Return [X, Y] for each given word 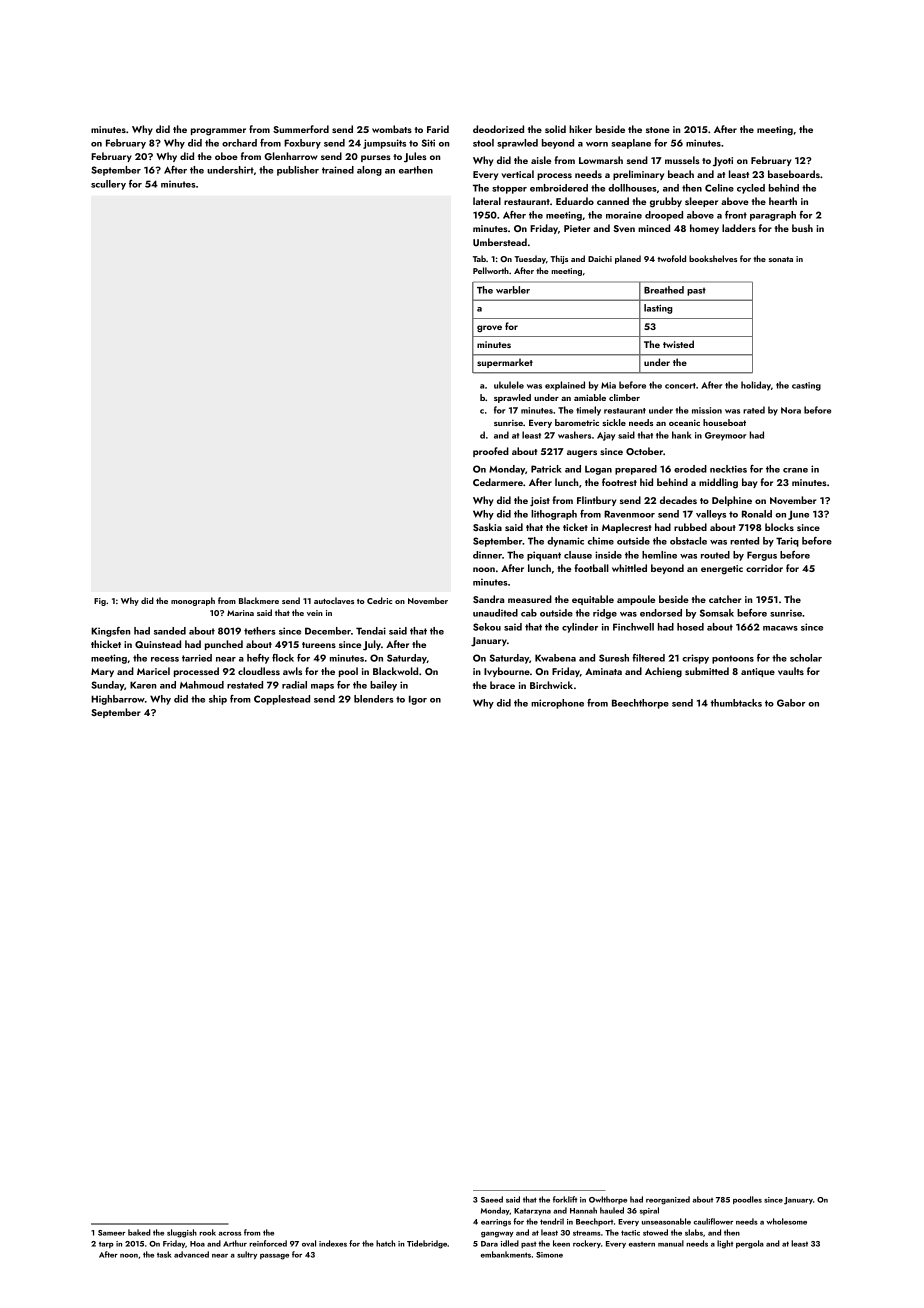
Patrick [546, 469]
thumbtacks [736, 703]
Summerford [301, 129]
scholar [806, 658]
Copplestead [282, 700]
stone [658, 130]
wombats [392, 129]
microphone [557, 704]
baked [139, 1232]
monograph [193, 601]
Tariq [787, 542]
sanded [170, 631]
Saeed [492, 1199]
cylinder [580, 628]
